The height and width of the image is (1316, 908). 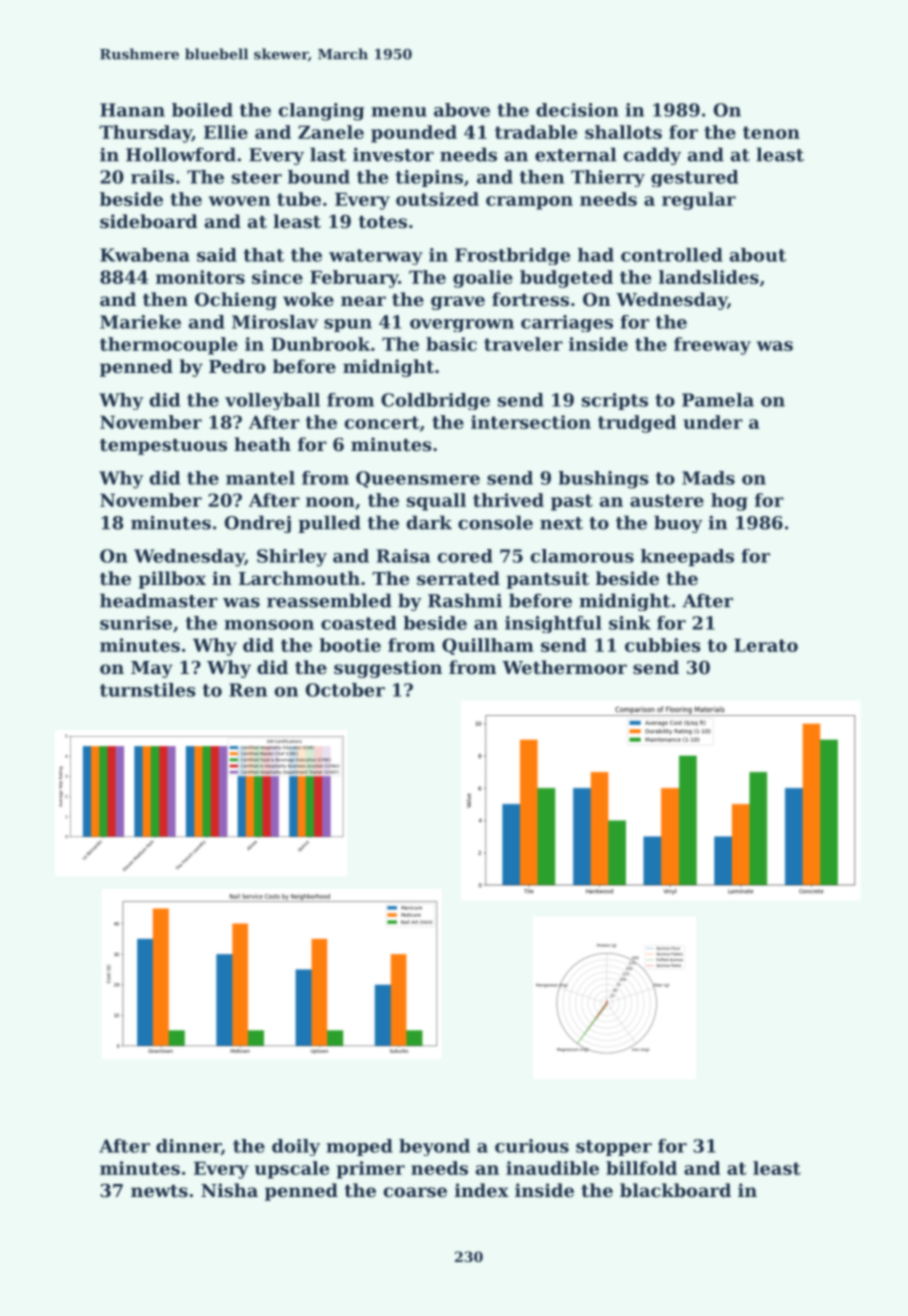 What do you see at coordinates (577, 110) in the image?
I see `decision` at bounding box center [577, 110].
